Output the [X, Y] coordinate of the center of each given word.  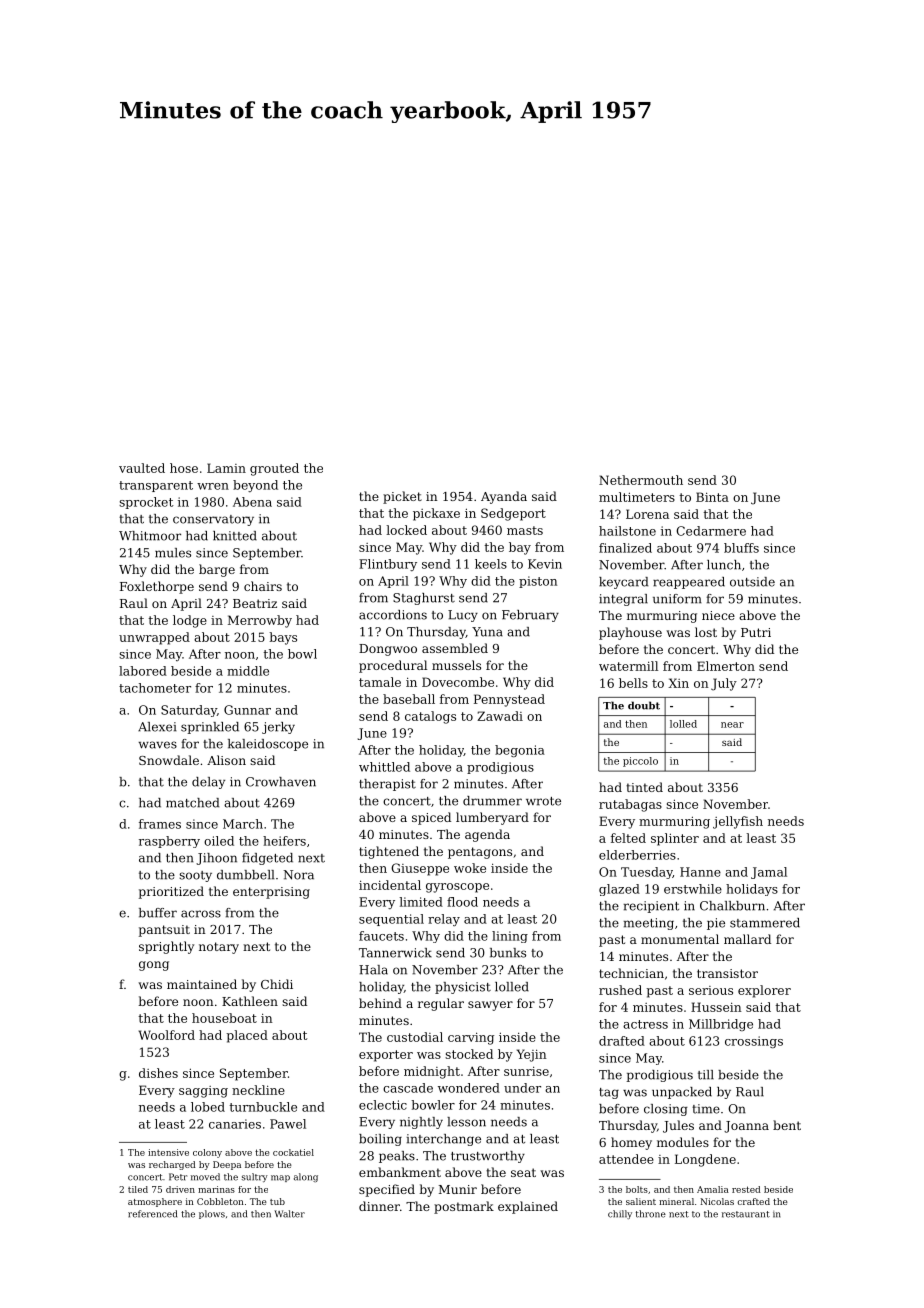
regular [441, 1004]
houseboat [224, 1018]
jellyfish [738, 822]
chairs [263, 586]
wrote [543, 801]
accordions [393, 615]
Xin [678, 683]
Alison [226, 760]
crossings [754, 1042]
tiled [138, 1189]
